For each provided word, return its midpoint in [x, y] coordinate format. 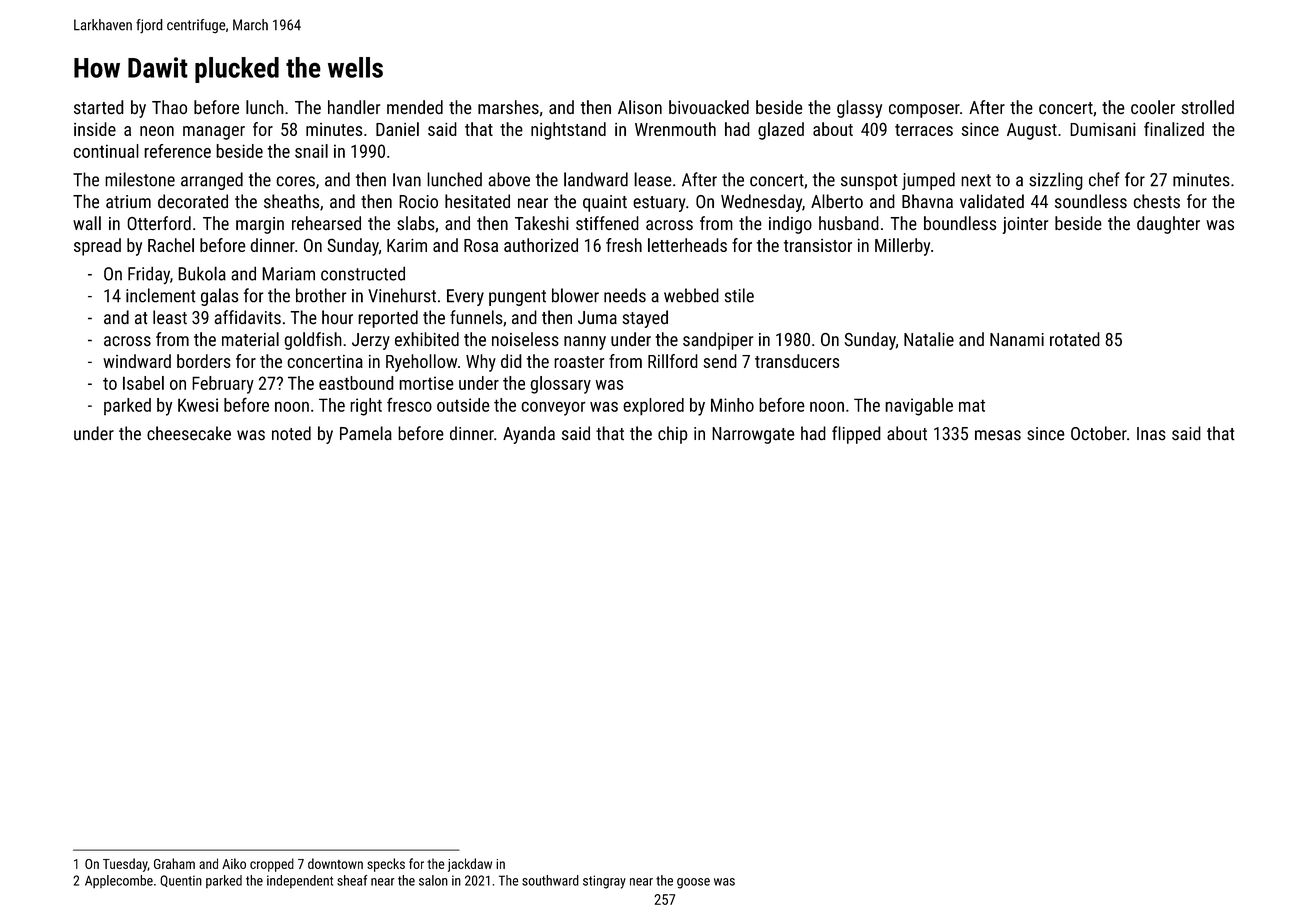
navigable [919, 407]
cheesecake [189, 433]
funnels [476, 317]
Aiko [234, 863]
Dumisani [1103, 129]
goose [693, 883]
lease [653, 179]
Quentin [181, 881]
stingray [604, 882]
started [99, 107]
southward [550, 880]
